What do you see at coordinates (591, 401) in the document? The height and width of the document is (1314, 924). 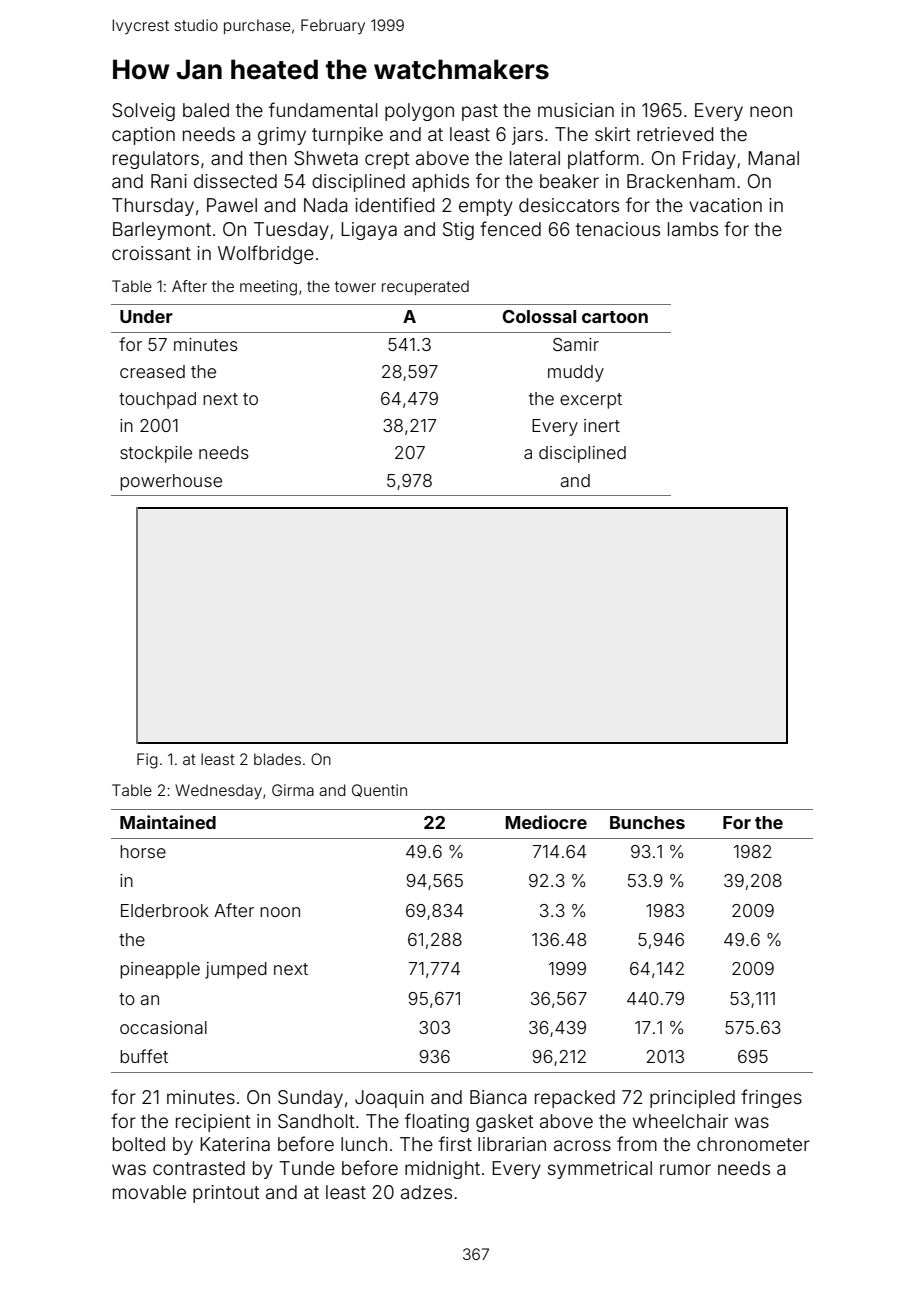 I see `excerpt` at bounding box center [591, 401].
